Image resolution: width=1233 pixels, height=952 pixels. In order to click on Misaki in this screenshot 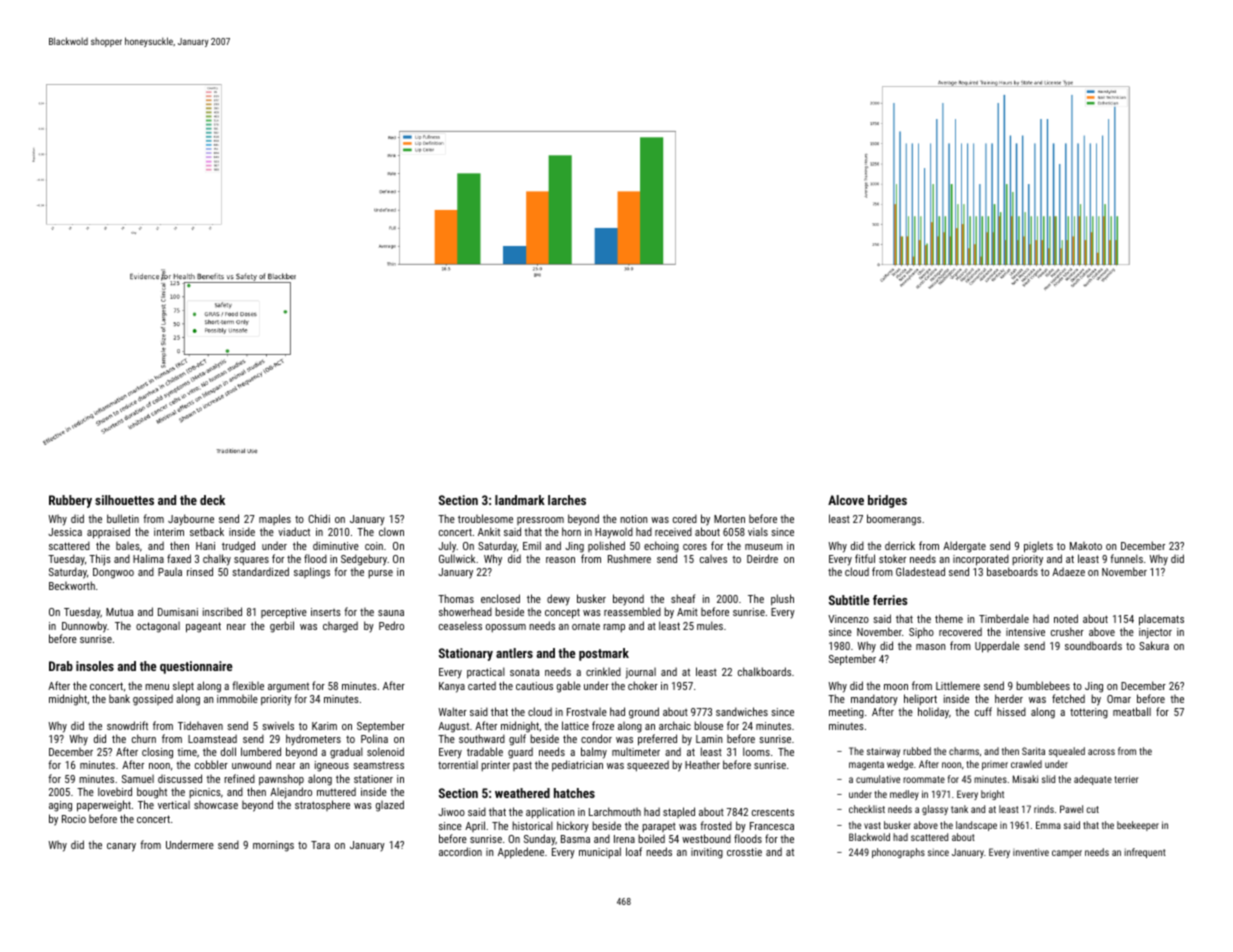, I will do `click(1025, 779)`.
